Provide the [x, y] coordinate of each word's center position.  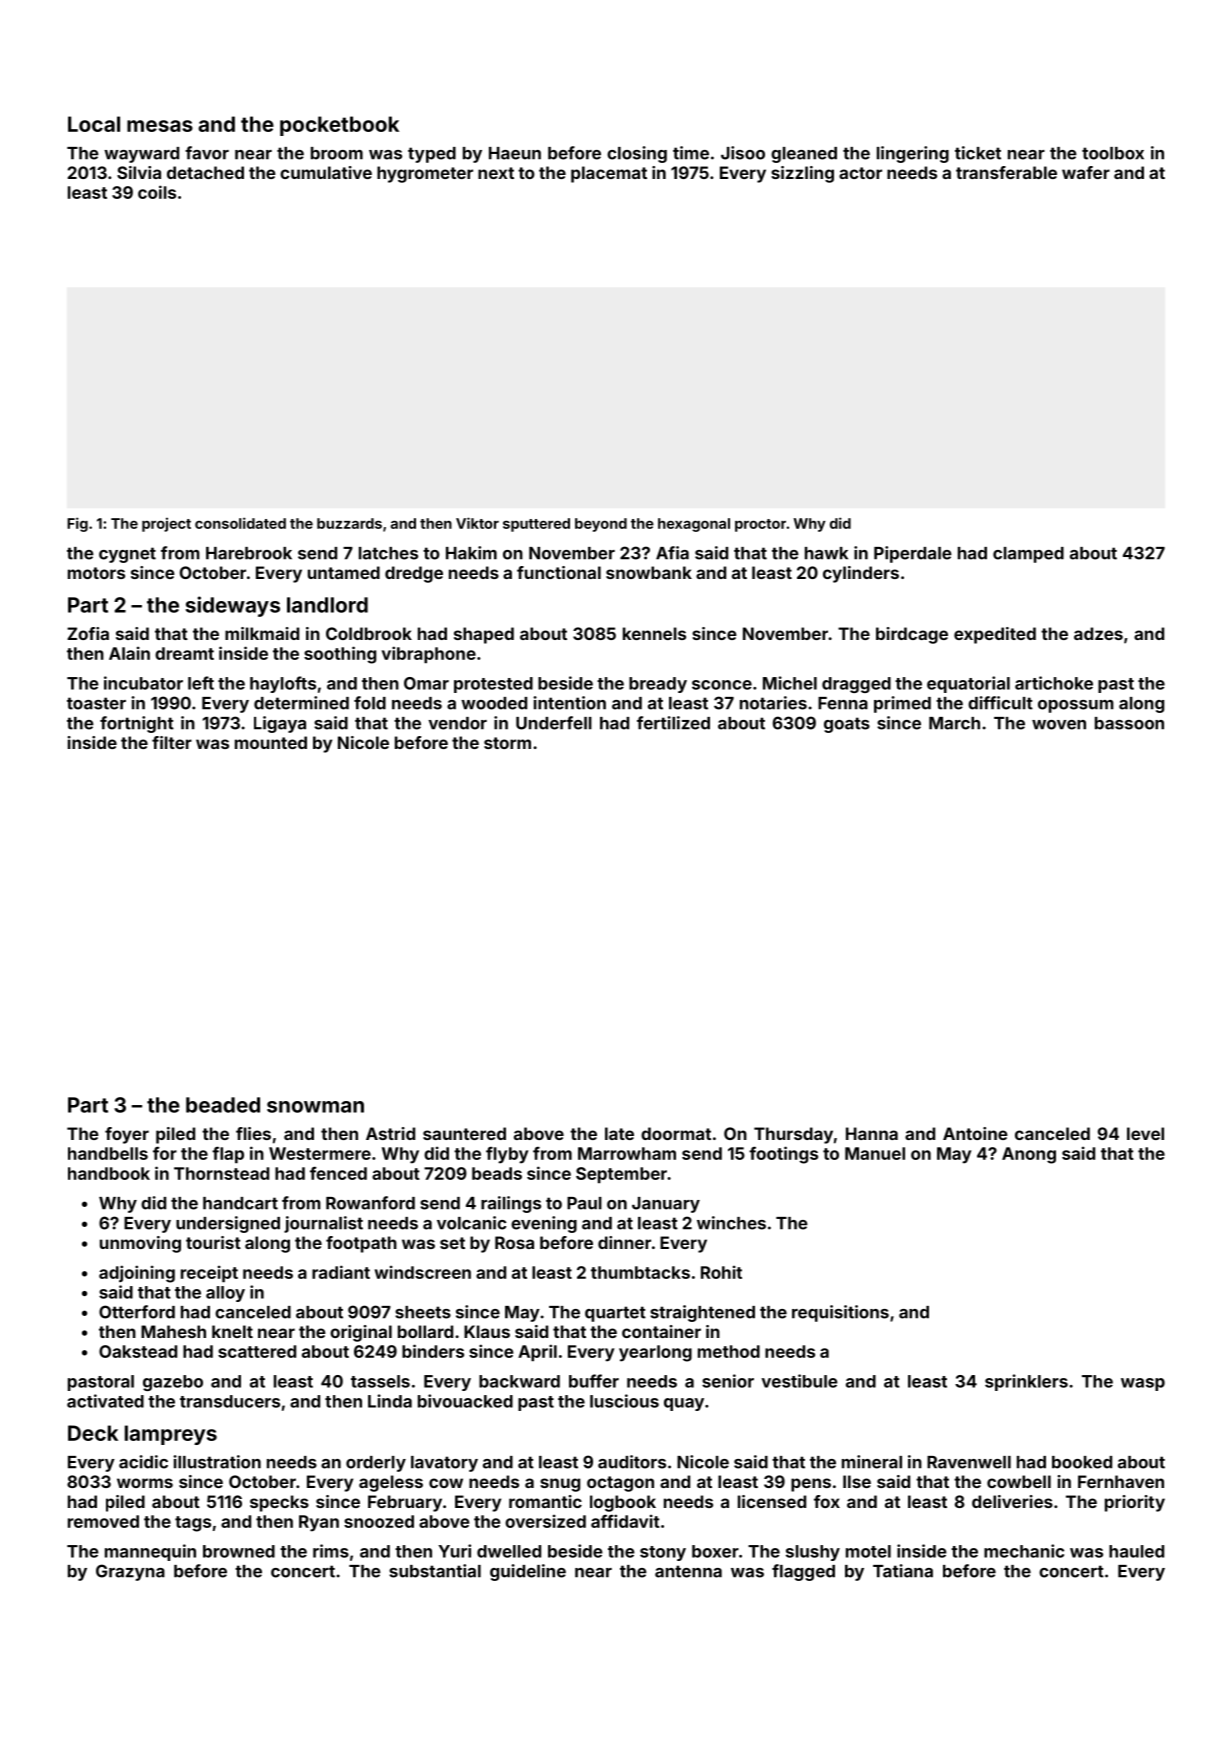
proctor [760, 525]
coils [157, 192]
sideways [233, 606]
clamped [1028, 555]
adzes [1098, 633]
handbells [108, 1153]
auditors [632, 1462]
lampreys [171, 1435]
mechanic [1024, 1551]
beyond [601, 525]
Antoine [975, 1133]
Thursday [793, 1135]
